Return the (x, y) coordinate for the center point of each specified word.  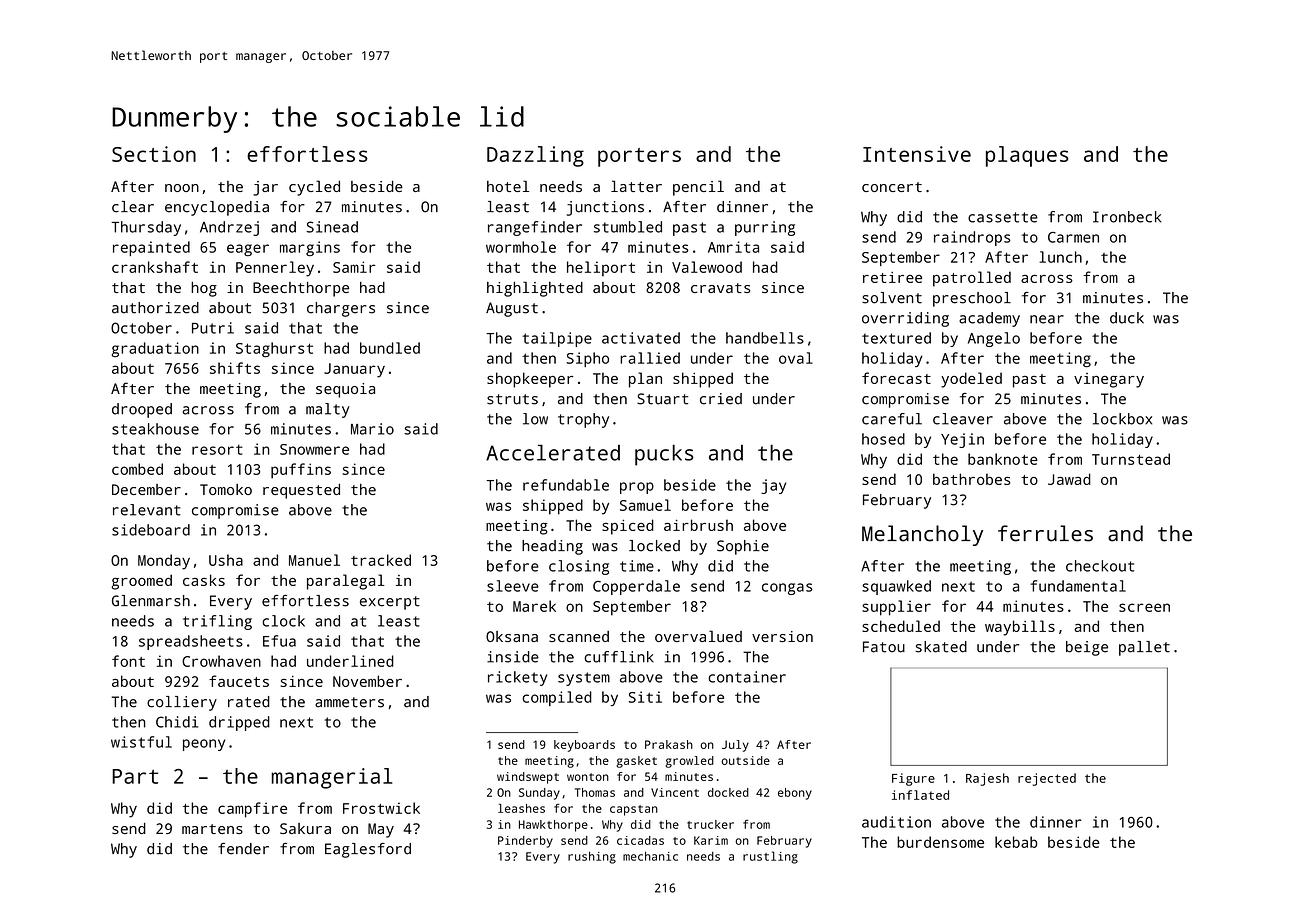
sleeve (513, 586)
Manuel (314, 560)
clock (283, 621)
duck (1127, 318)
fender (243, 849)
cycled (314, 188)
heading (552, 547)
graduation (155, 349)
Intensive (917, 154)
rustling (770, 857)
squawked (896, 587)
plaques (1027, 156)
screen (1144, 607)
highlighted (535, 289)
